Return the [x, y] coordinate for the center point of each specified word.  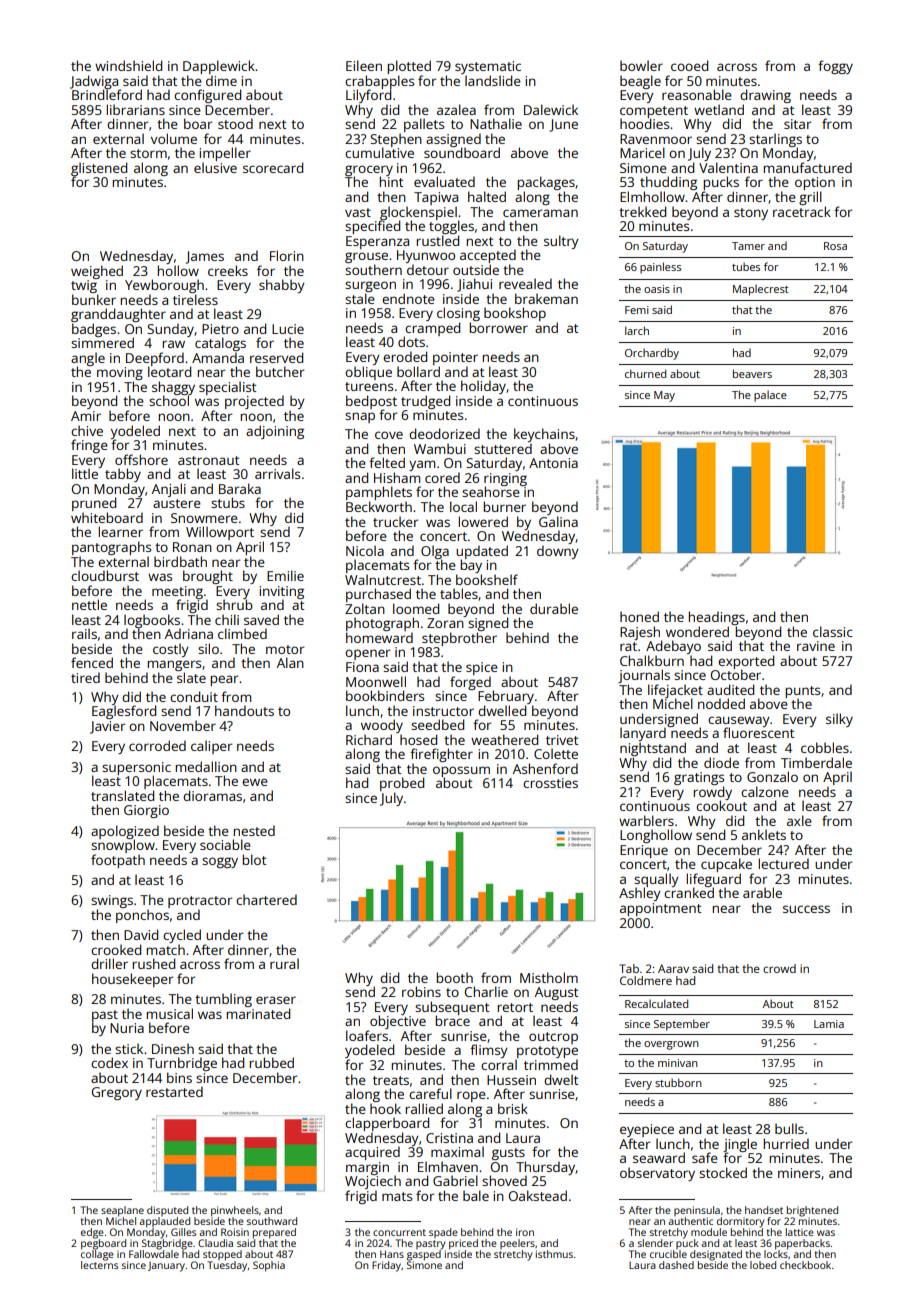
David [141, 934]
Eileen [364, 65]
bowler [641, 65]
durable [554, 608]
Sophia [269, 1266]
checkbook [805, 1265]
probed [402, 784]
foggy [835, 67]
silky [839, 720]
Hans [392, 1254]
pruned [94, 504]
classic [833, 631]
